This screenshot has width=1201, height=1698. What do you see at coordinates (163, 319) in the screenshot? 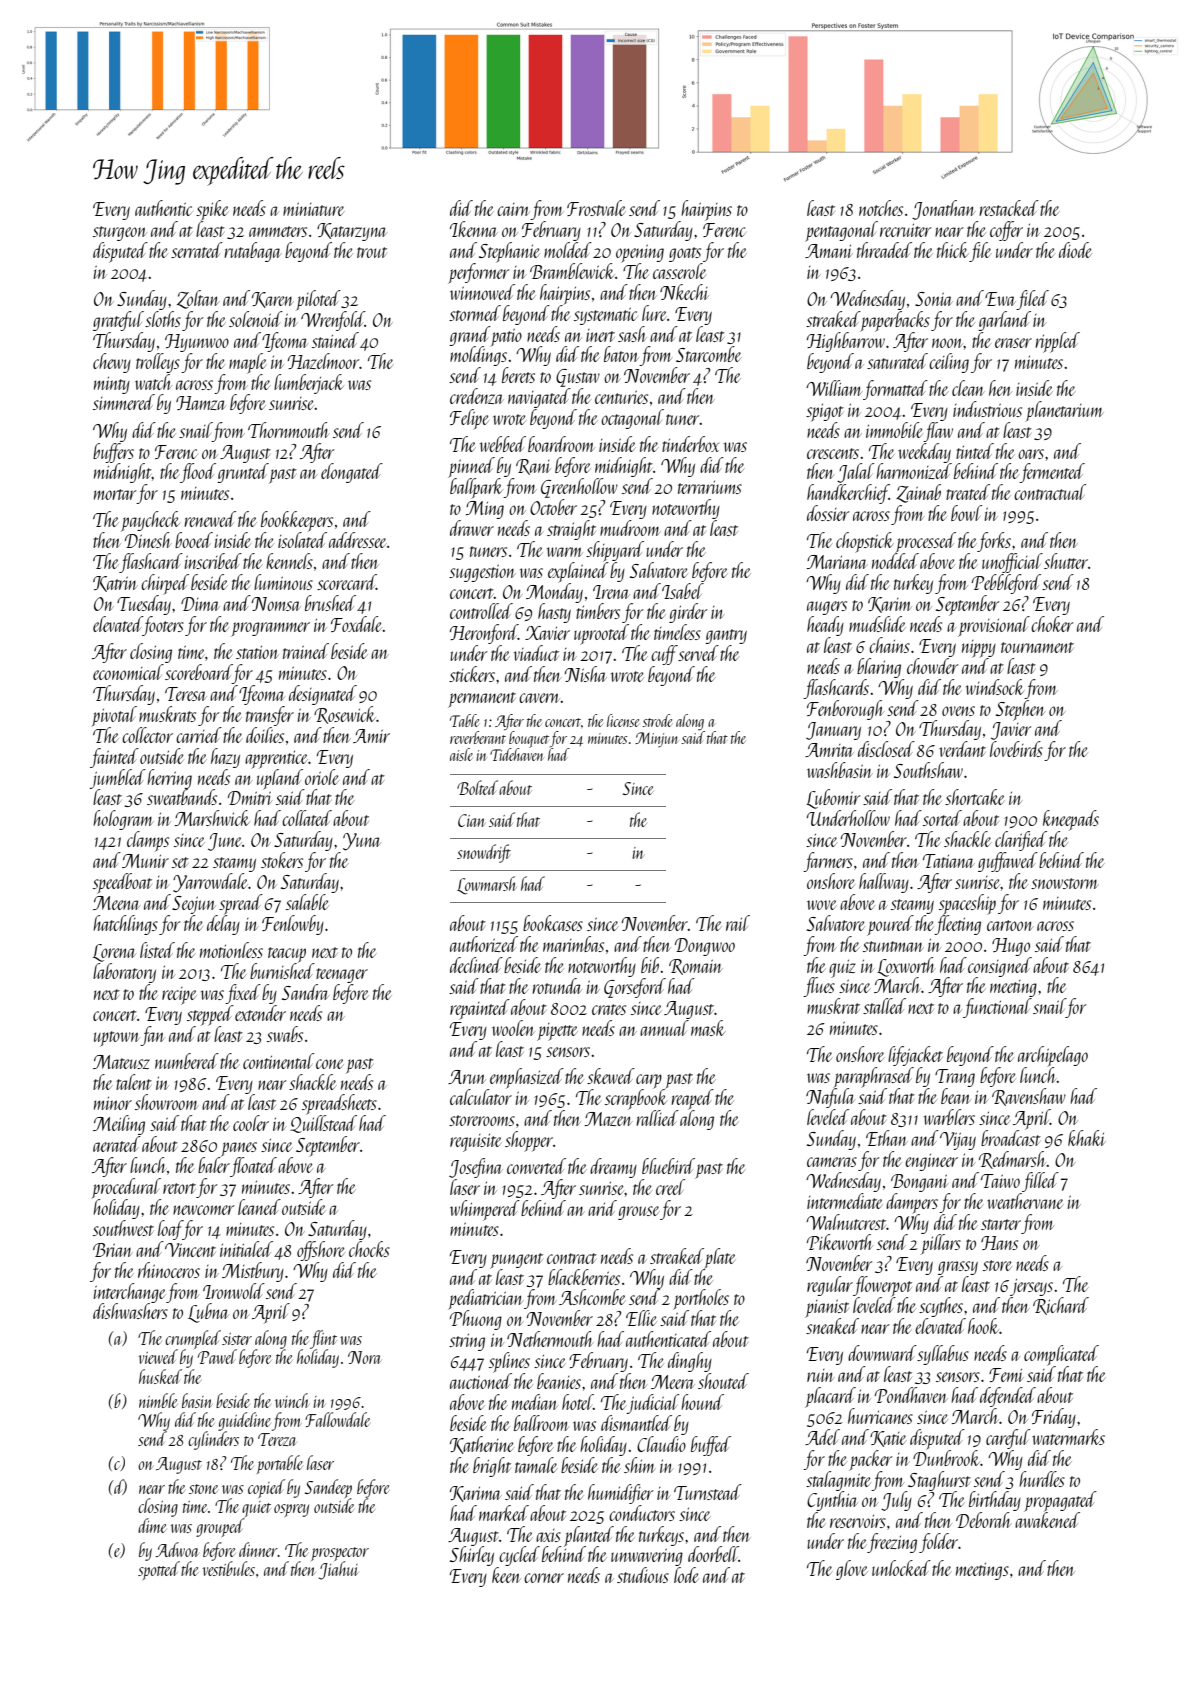
I see `sloths` at bounding box center [163, 319].
